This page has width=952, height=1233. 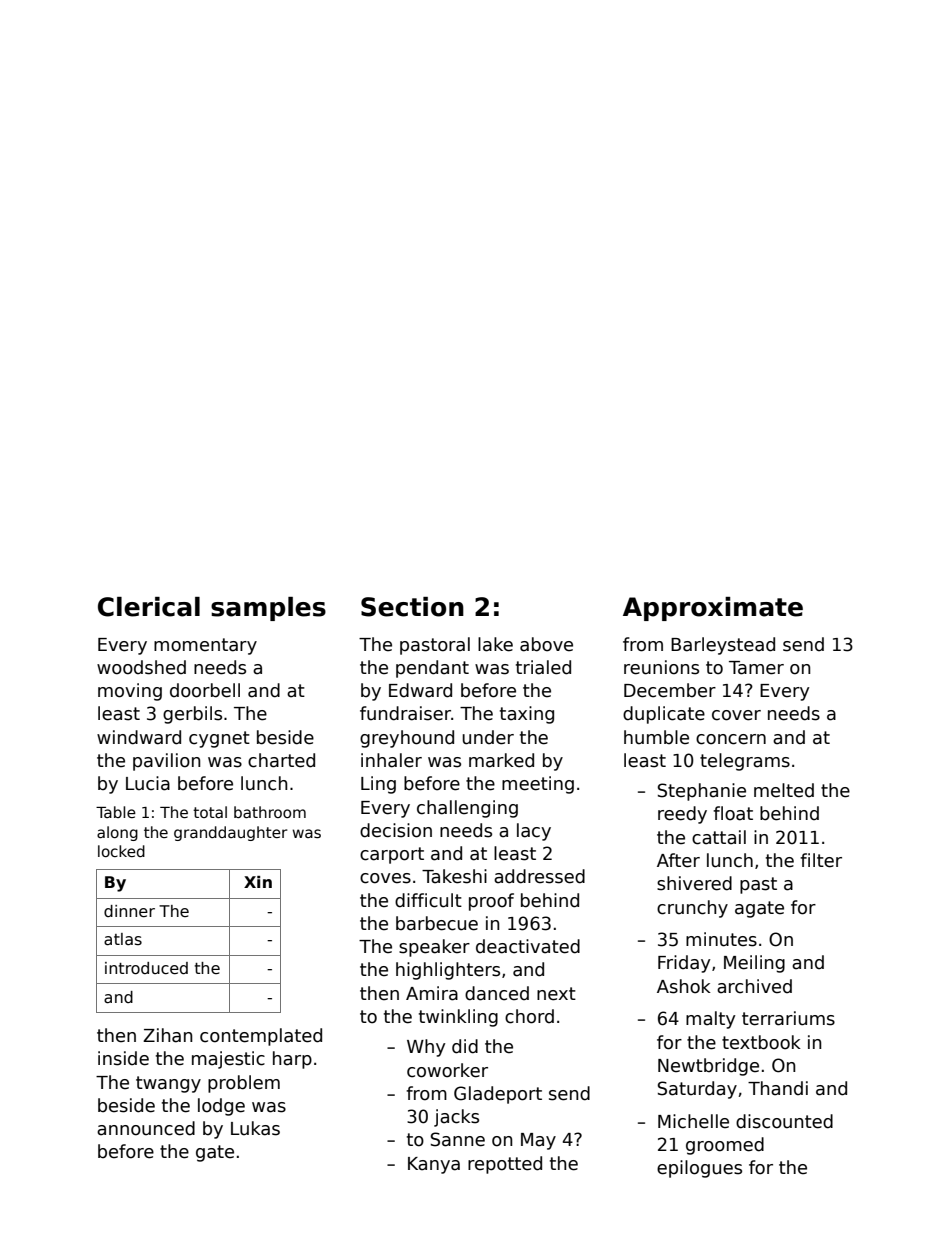 What do you see at coordinates (268, 609) in the page?
I see `samples` at bounding box center [268, 609].
